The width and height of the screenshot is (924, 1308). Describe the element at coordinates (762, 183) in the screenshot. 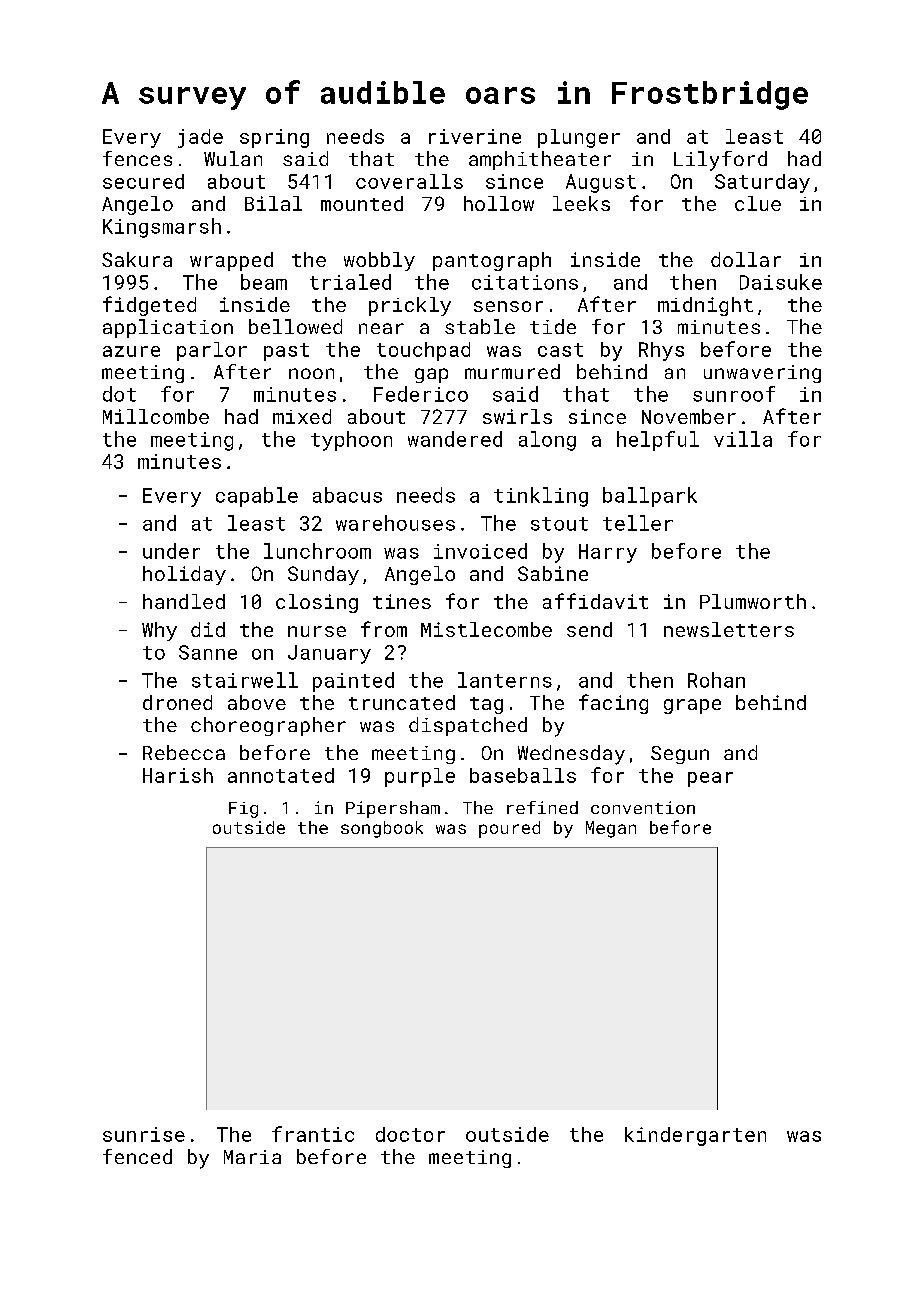

I see `Saturday` at that location.
